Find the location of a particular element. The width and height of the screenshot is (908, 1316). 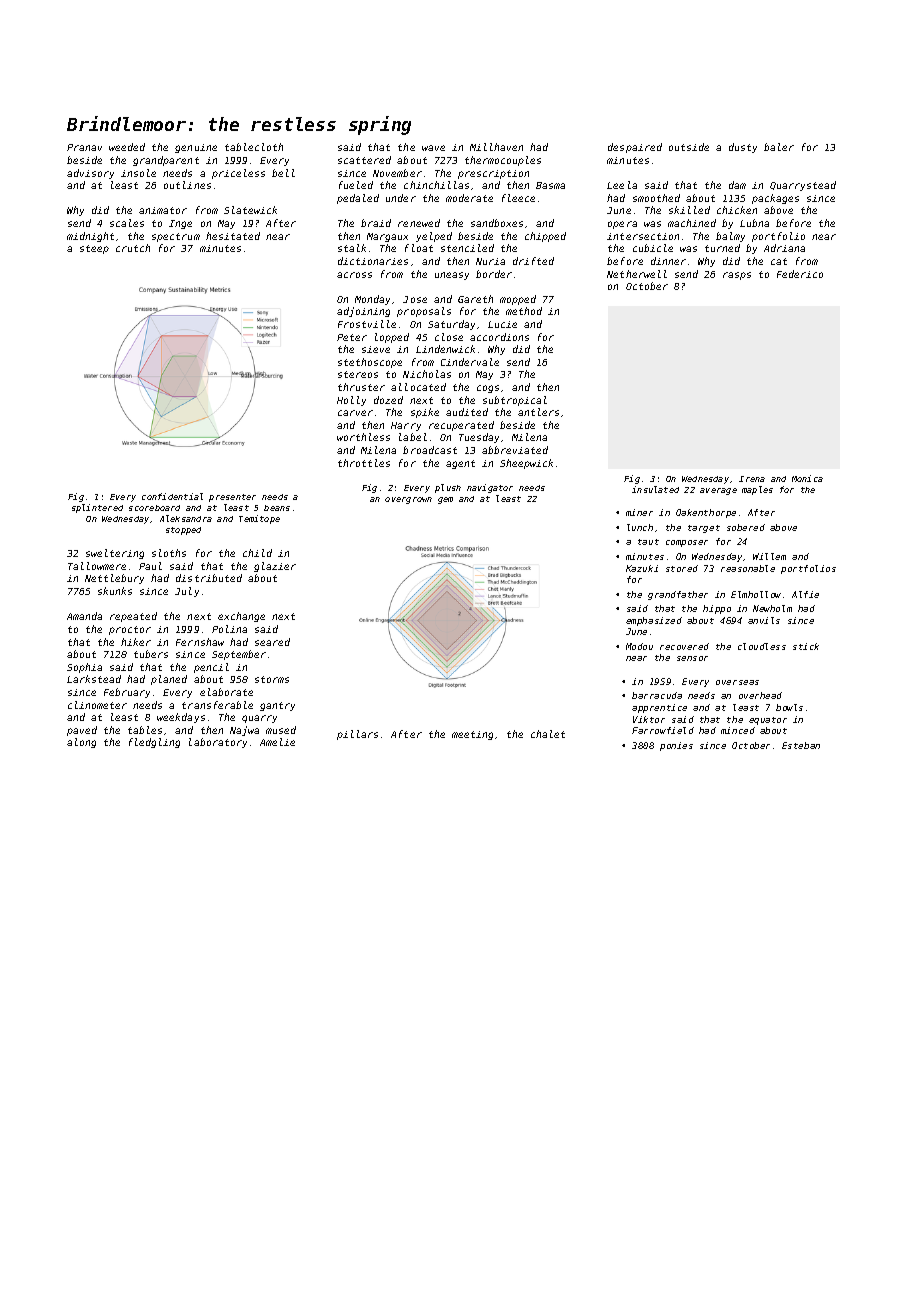

glazier is located at coordinates (275, 567).
